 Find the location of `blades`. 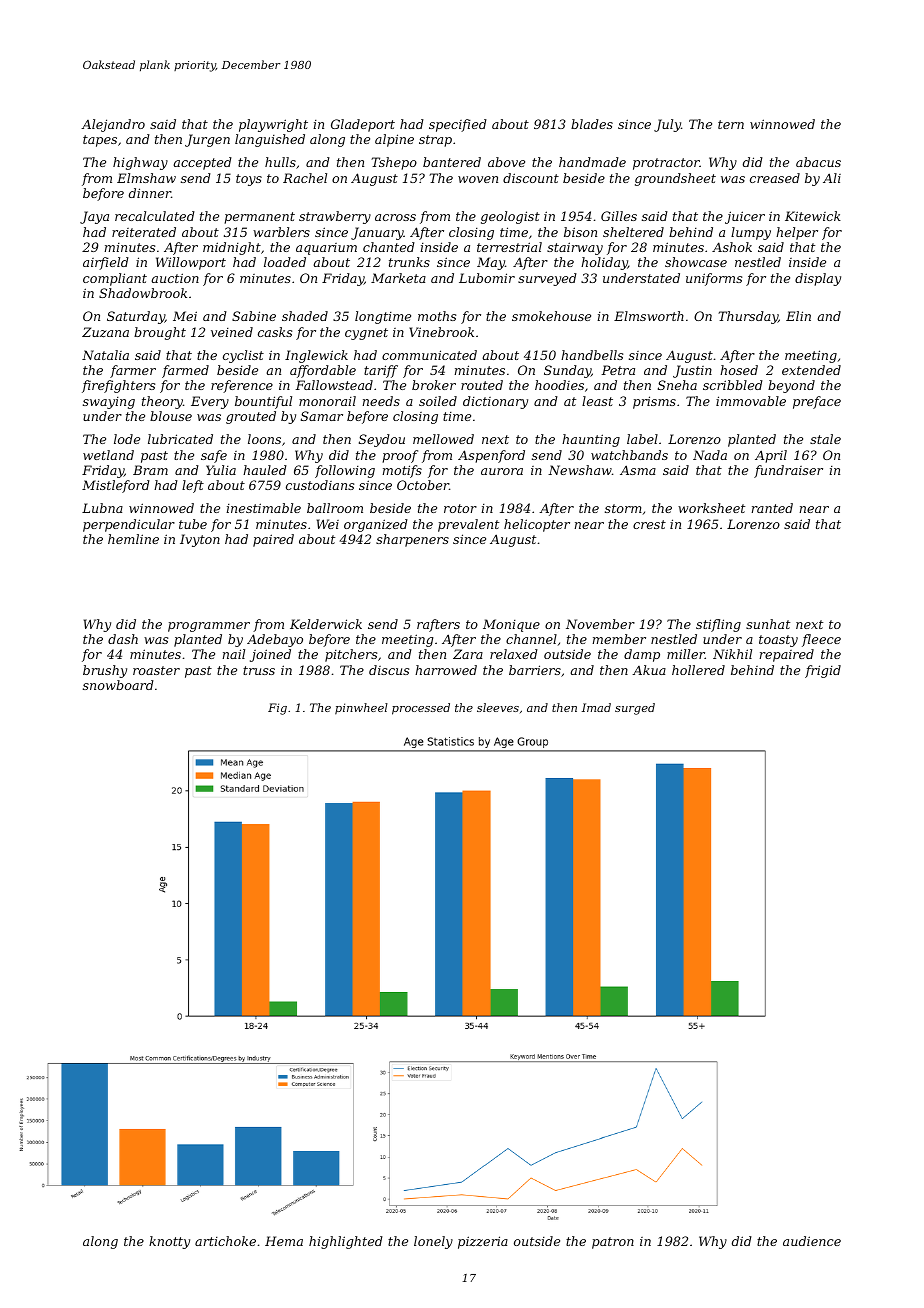

blades is located at coordinates (592, 124).
